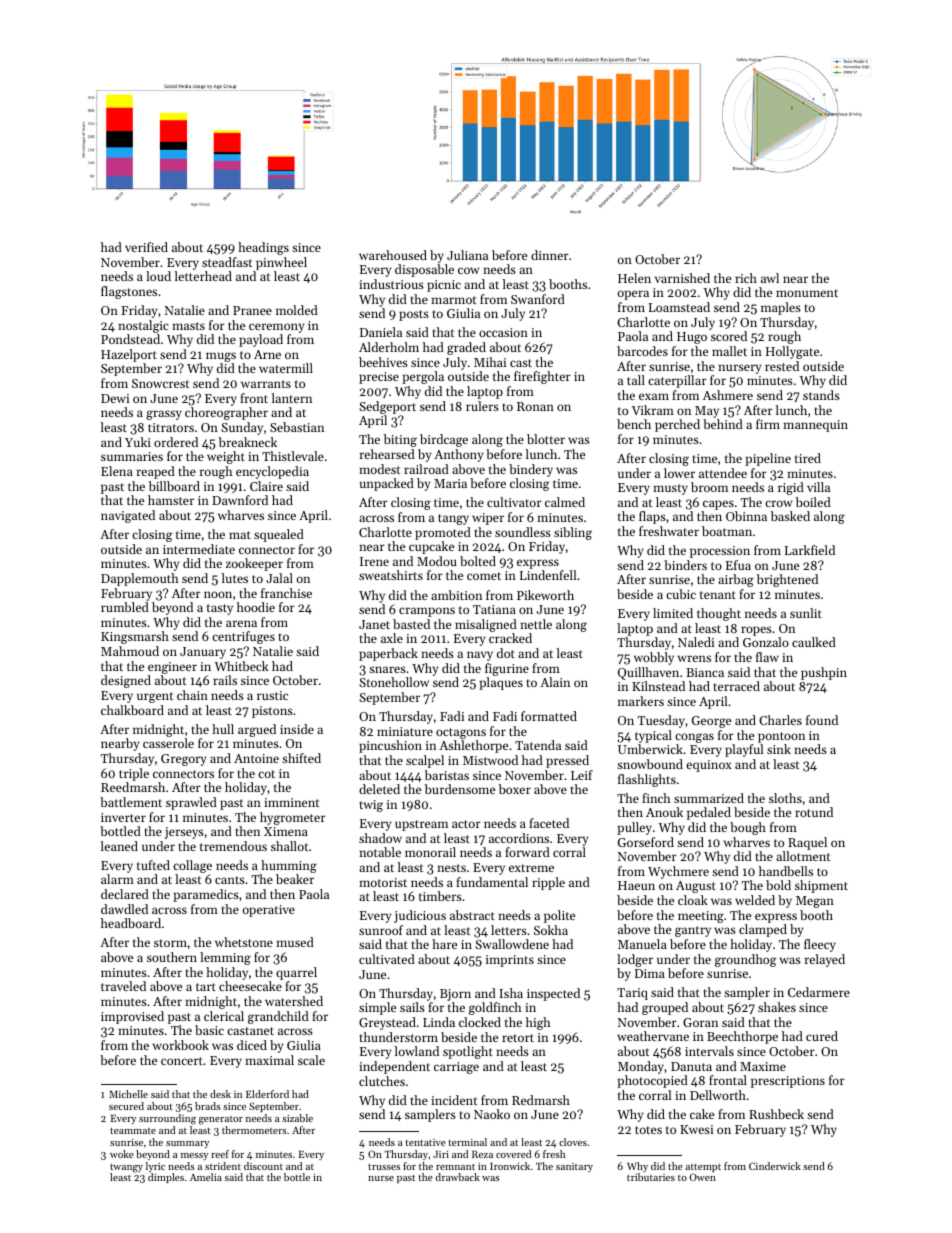 This screenshot has width=952, height=1233. Describe the element at coordinates (387, 484) in the screenshot. I see `unpacked` at that location.
